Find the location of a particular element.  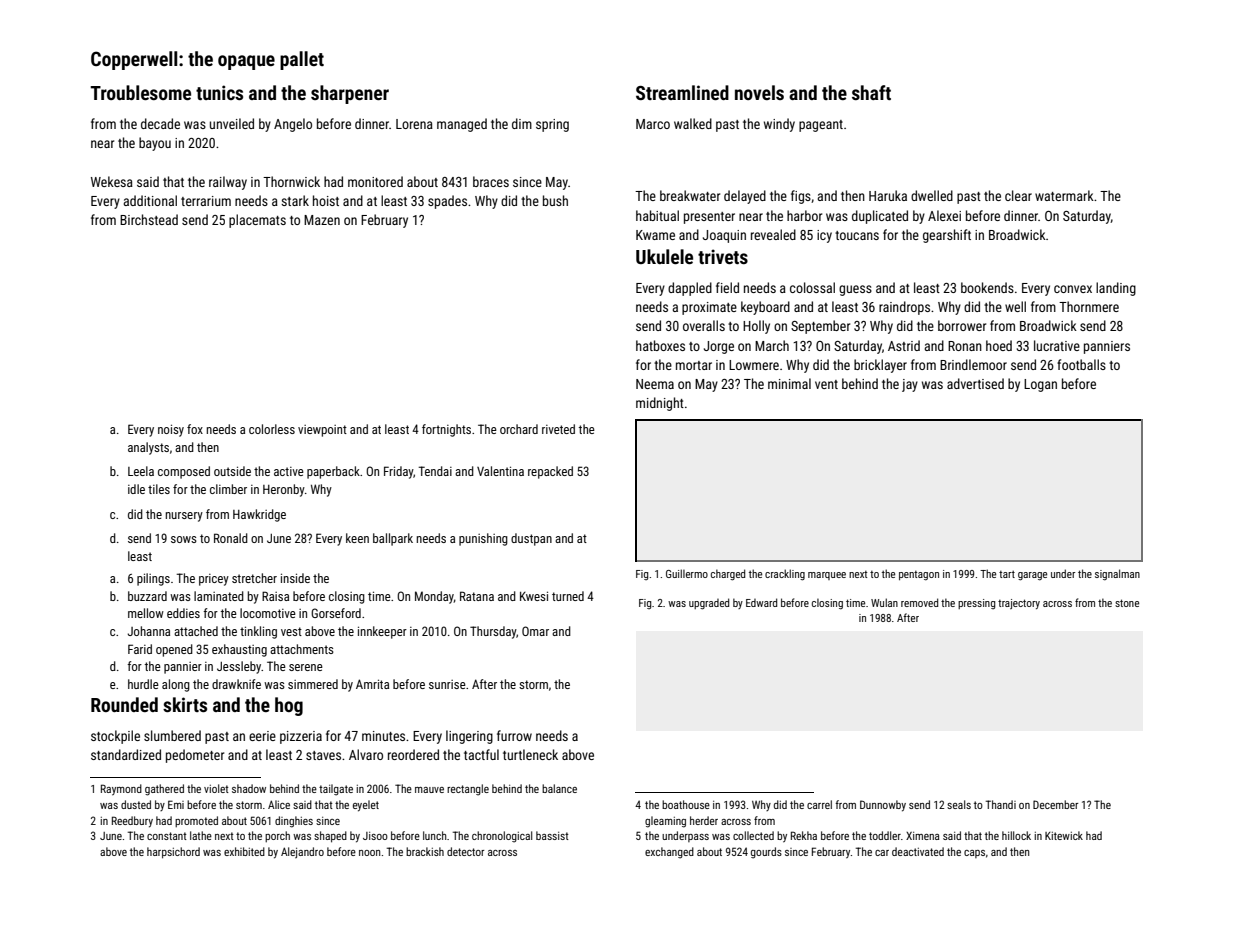

pilings is located at coordinates (153, 579).
